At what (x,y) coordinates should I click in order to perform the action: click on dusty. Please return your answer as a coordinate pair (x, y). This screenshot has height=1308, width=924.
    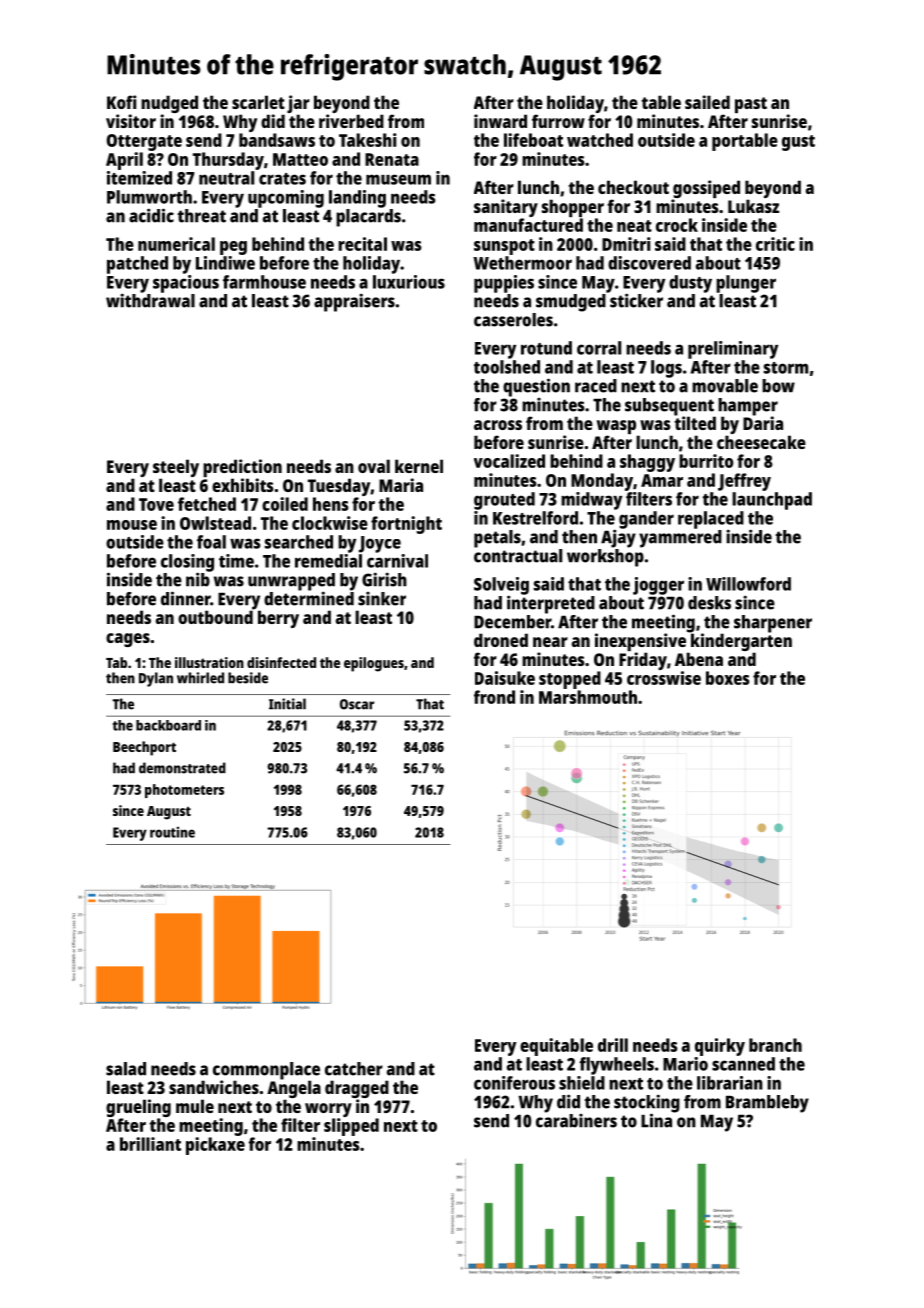
    Looking at the image, I should click on (690, 284).
